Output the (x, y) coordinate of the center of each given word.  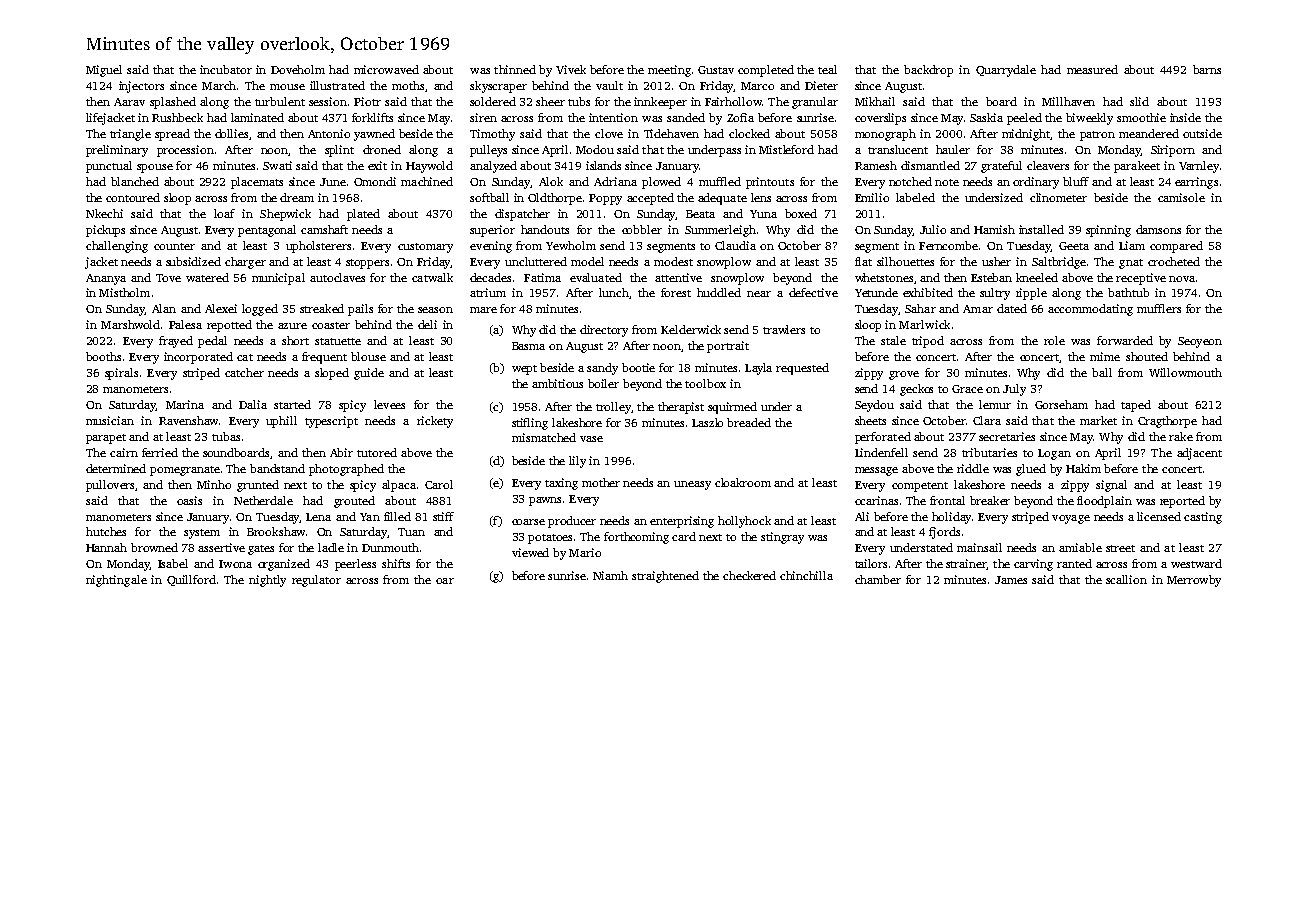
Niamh (610, 575)
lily (577, 462)
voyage (1071, 519)
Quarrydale (1006, 71)
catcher (244, 372)
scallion (1126, 579)
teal (827, 69)
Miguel (104, 71)
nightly (267, 581)
